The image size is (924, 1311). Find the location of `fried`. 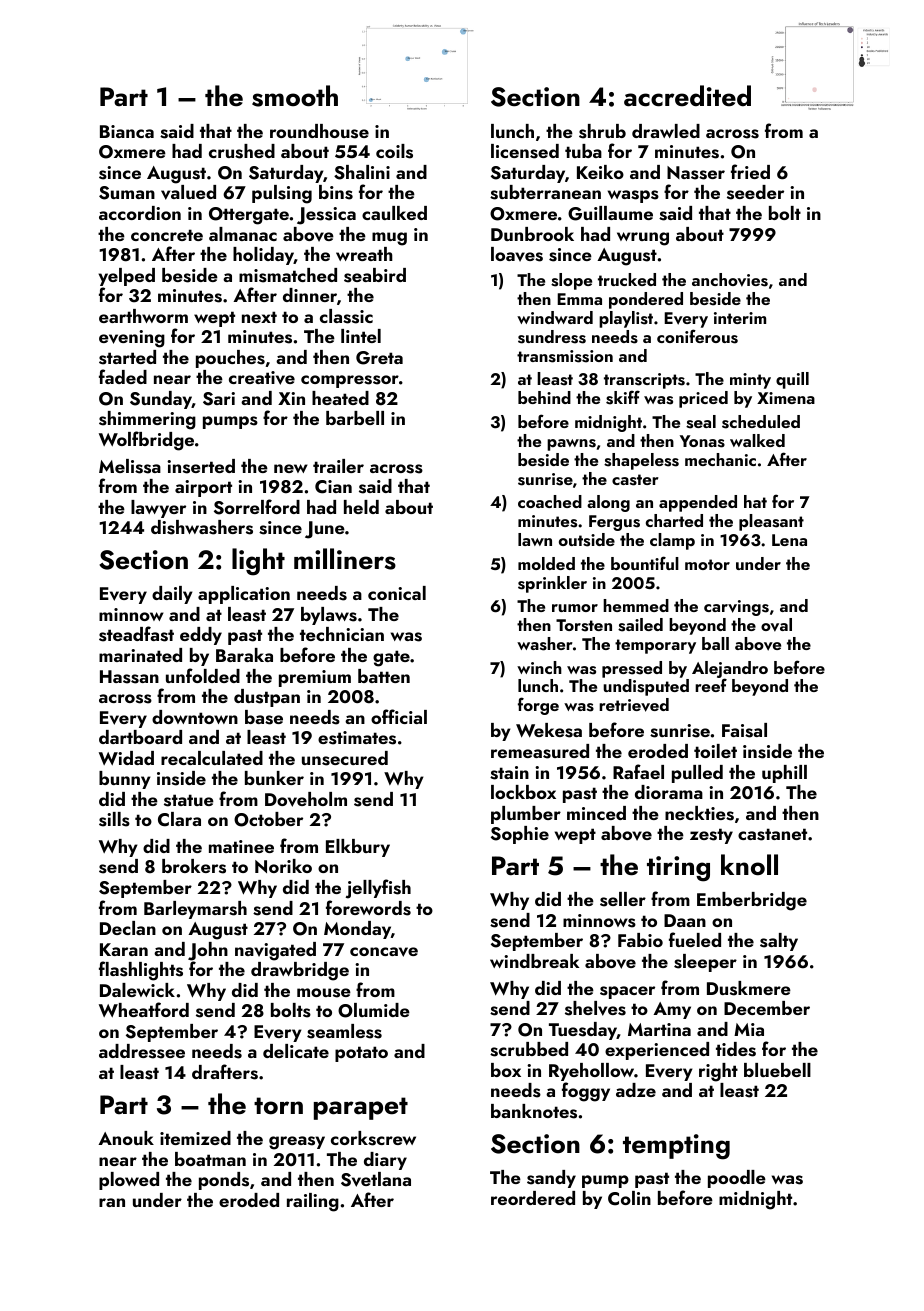

fried is located at coordinates (750, 171).
